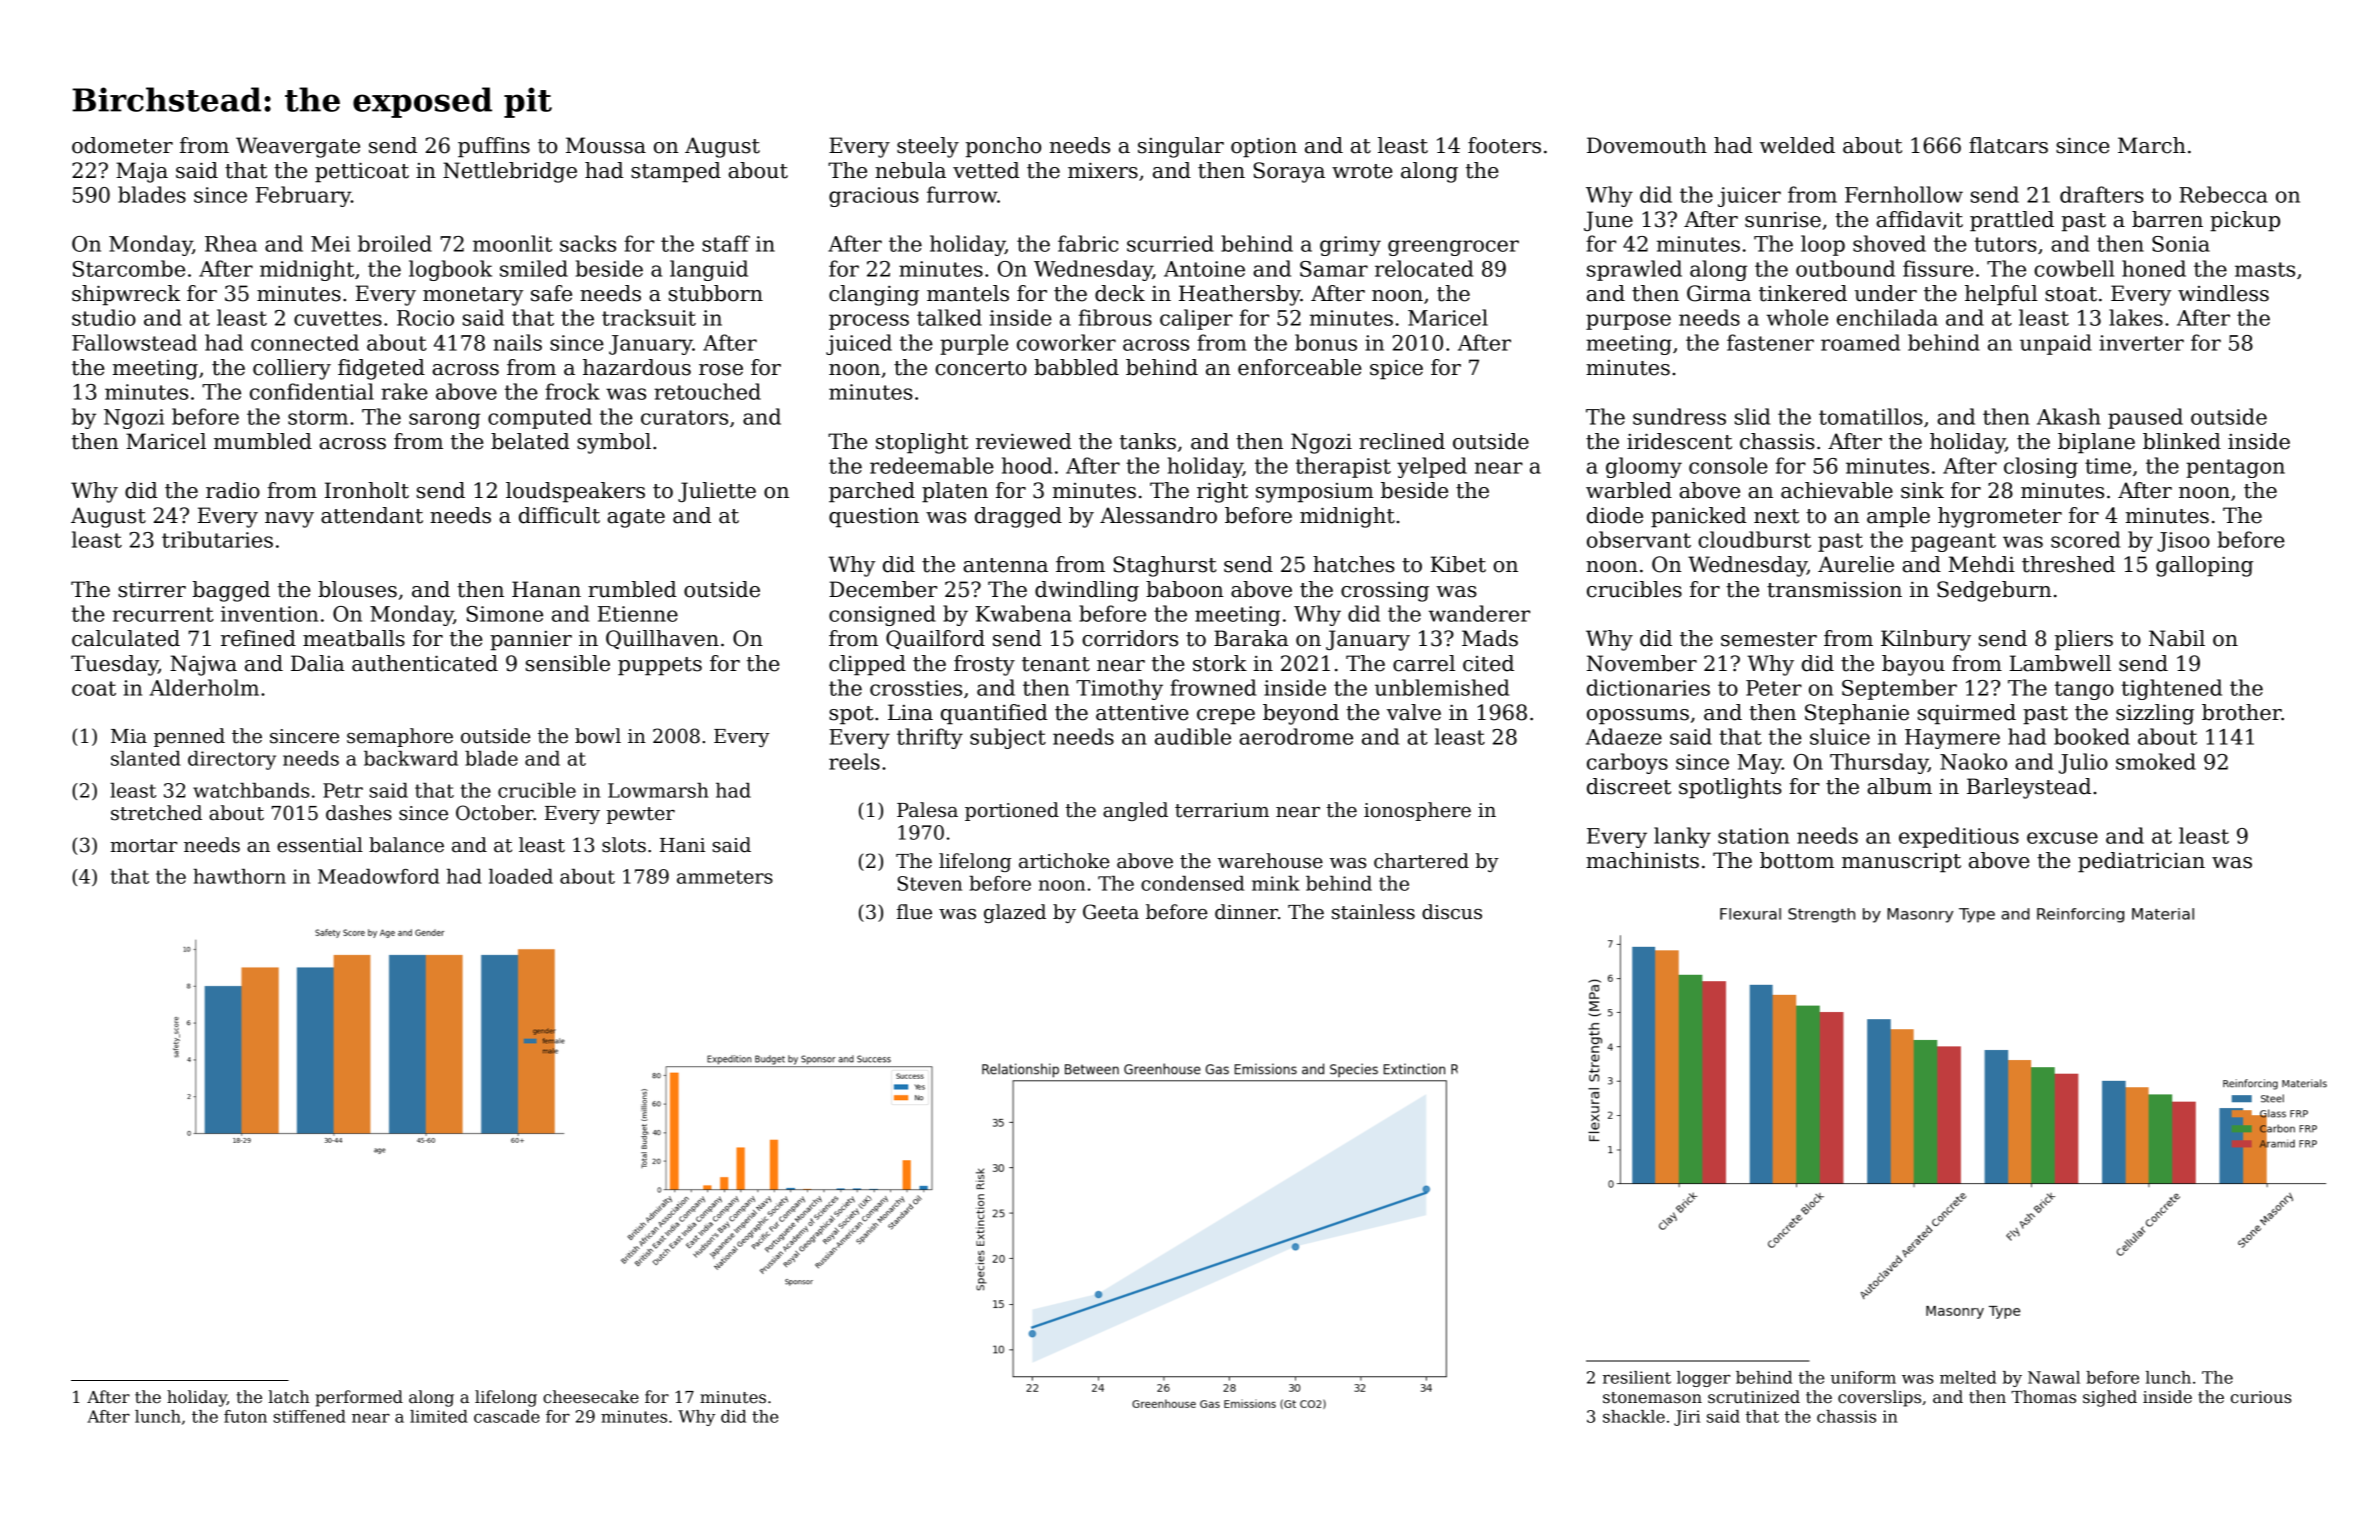 This screenshot has width=2379, height=1539. Describe the element at coordinates (2141, 862) in the screenshot. I see `pediatrician` at that location.
